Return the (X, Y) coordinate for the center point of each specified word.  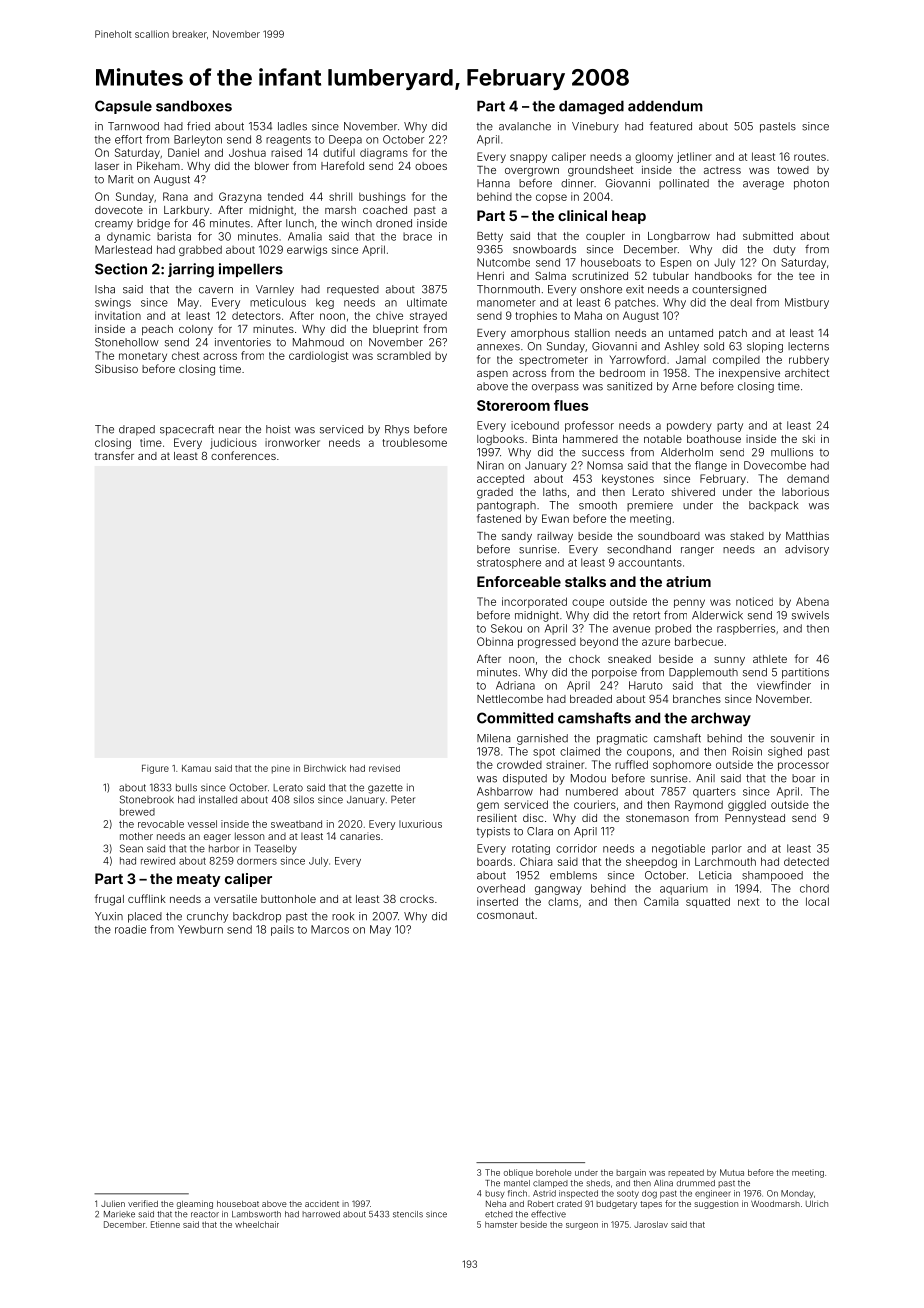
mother (136, 836)
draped (137, 430)
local (817, 901)
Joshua (247, 152)
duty (784, 250)
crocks (417, 899)
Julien (113, 1203)
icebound (535, 425)
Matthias (807, 536)
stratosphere (509, 563)
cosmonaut (505, 915)
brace (417, 236)
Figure (155, 769)
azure (656, 642)
